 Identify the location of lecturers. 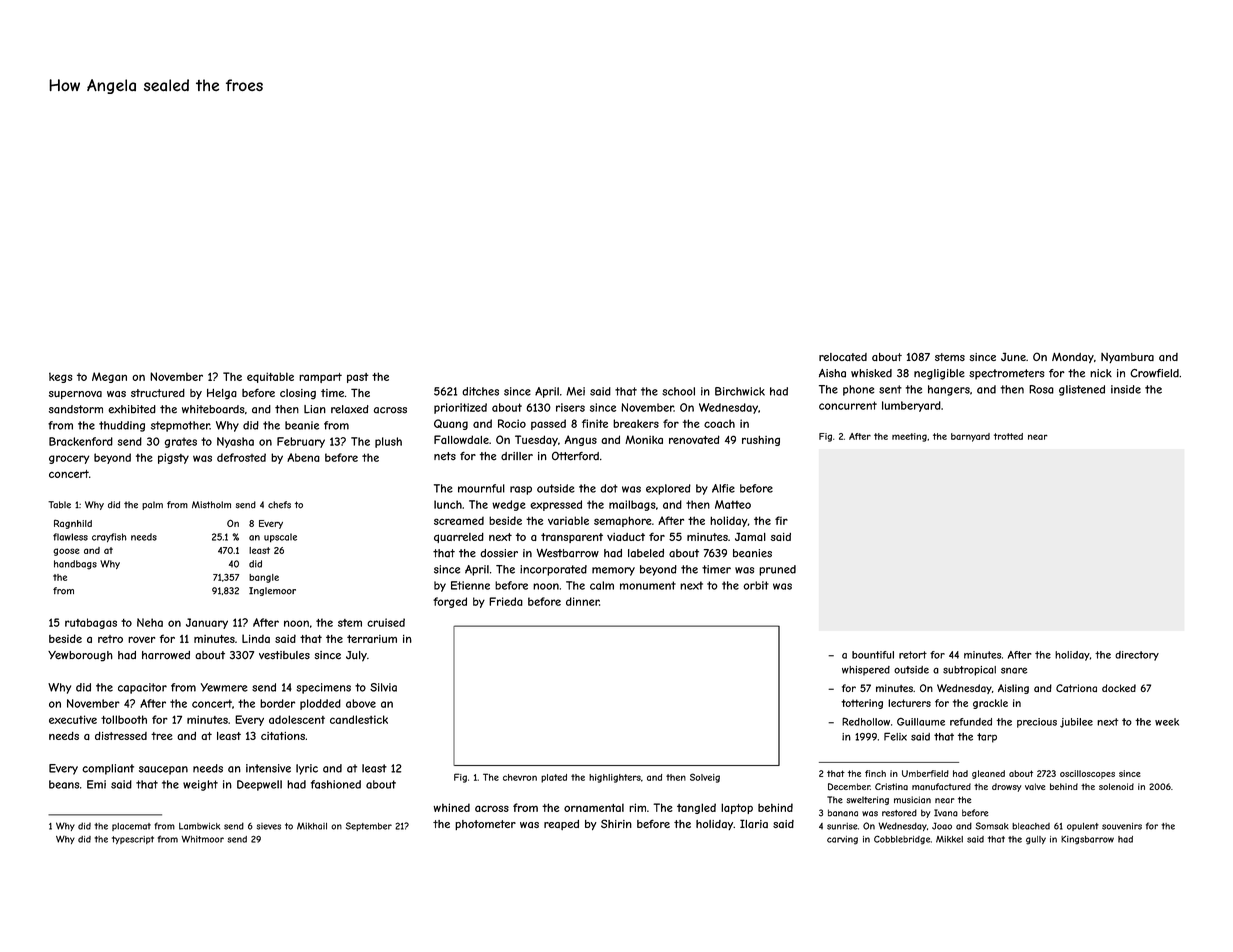
(909, 703).
